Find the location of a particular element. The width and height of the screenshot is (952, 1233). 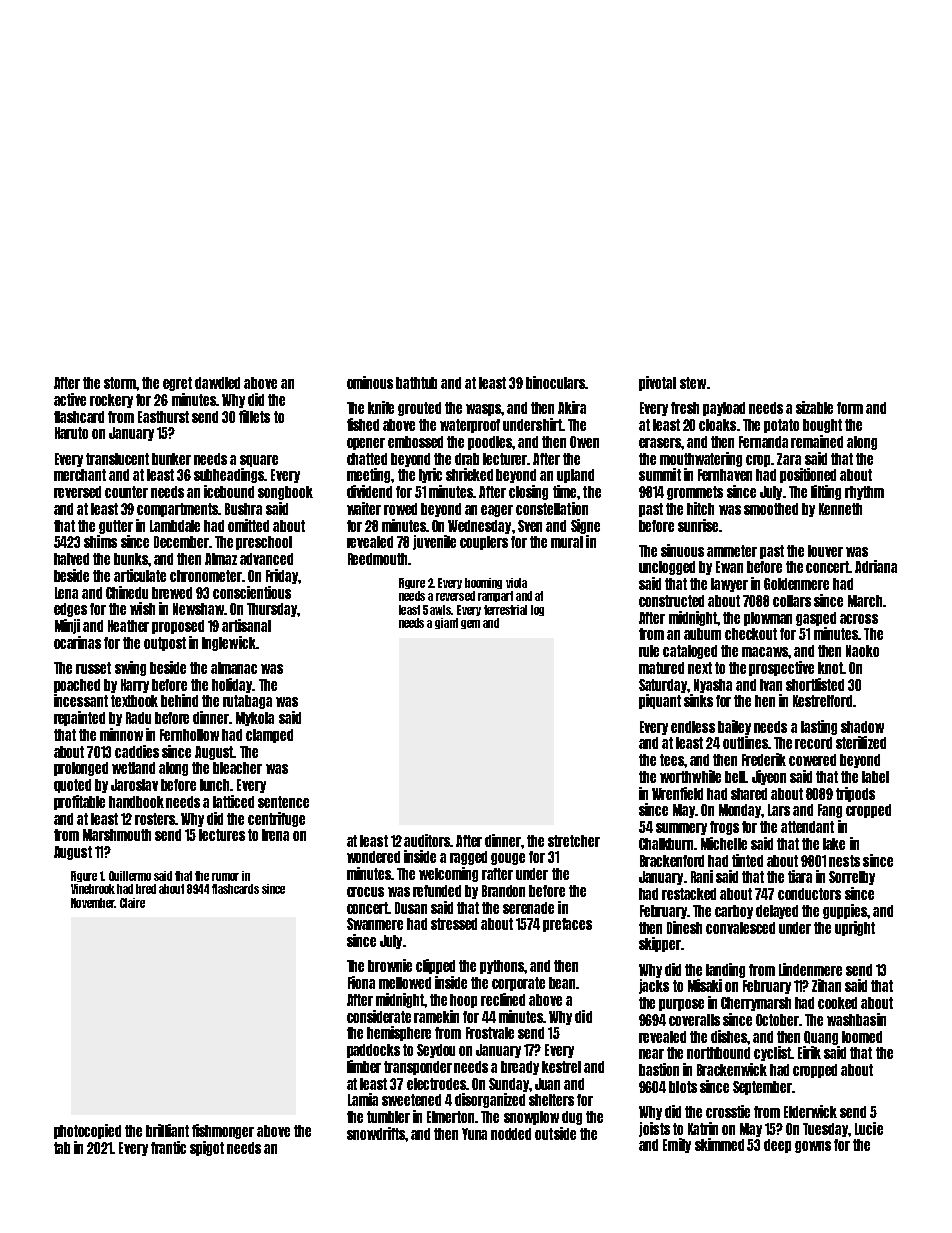

spigot is located at coordinates (207, 1148).
